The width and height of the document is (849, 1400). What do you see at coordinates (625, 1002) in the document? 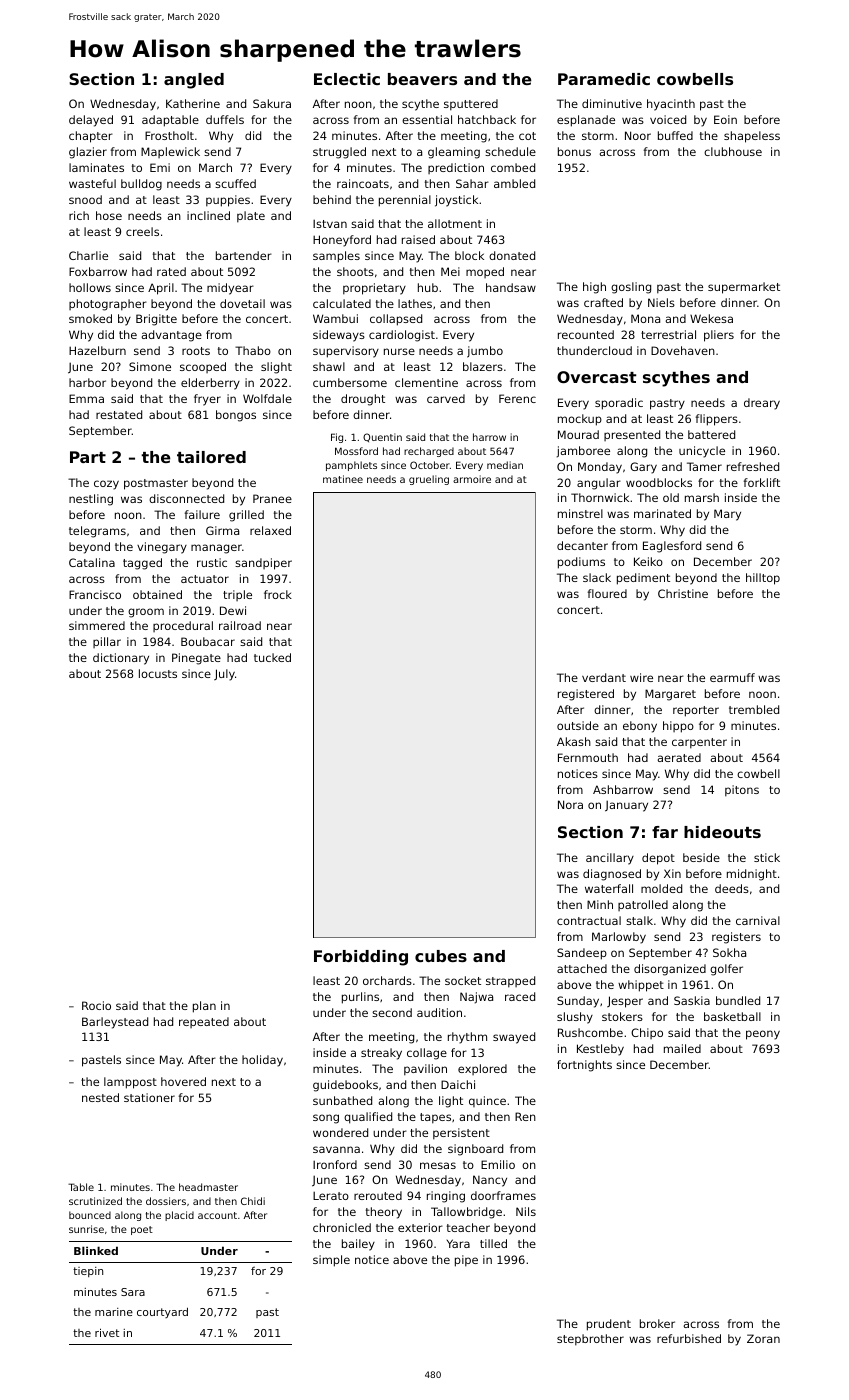
I see `Jesper` at bounding box center [625, 1002].
